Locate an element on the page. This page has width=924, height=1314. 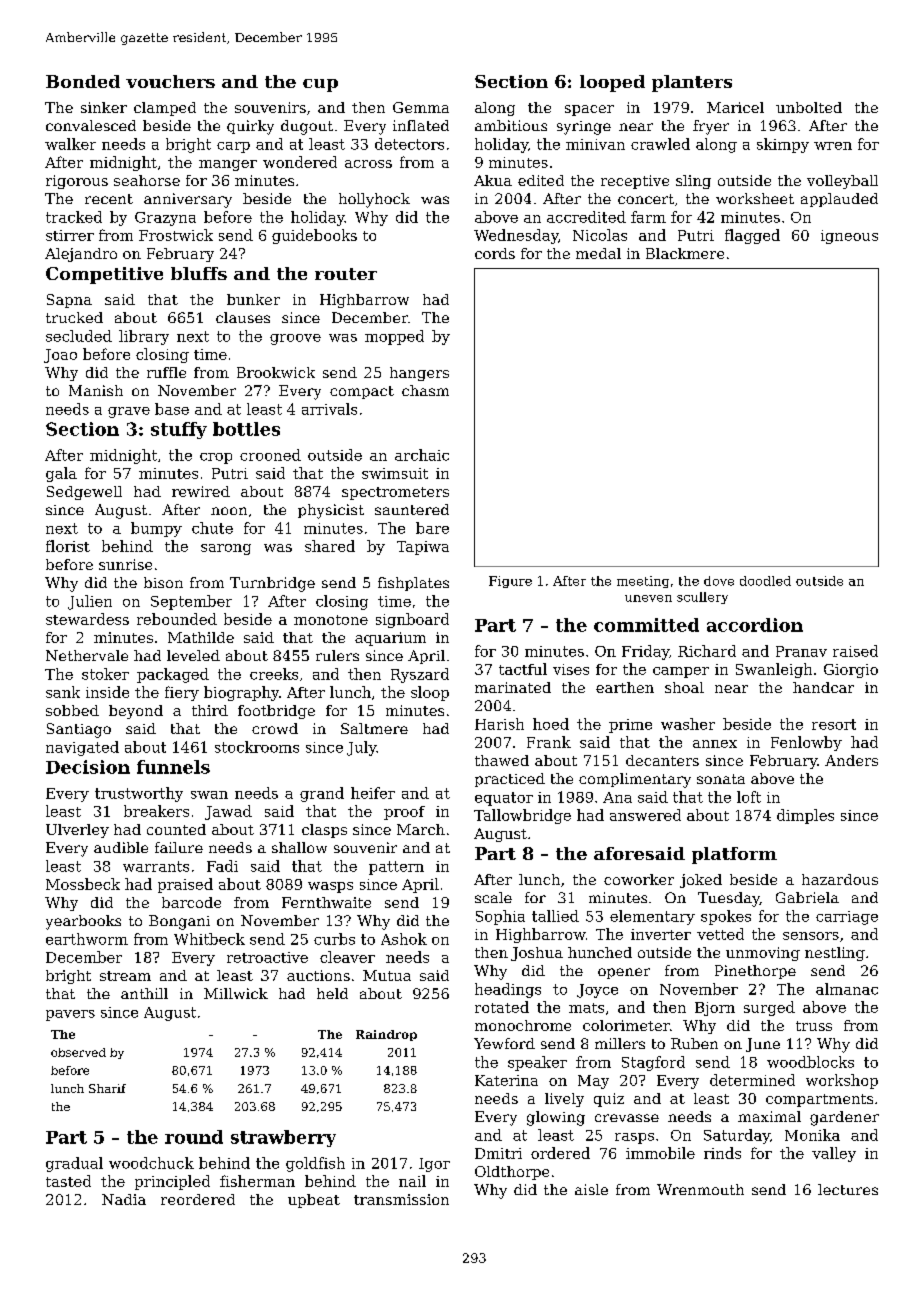
observed is located at coordinates (78, 1052).
